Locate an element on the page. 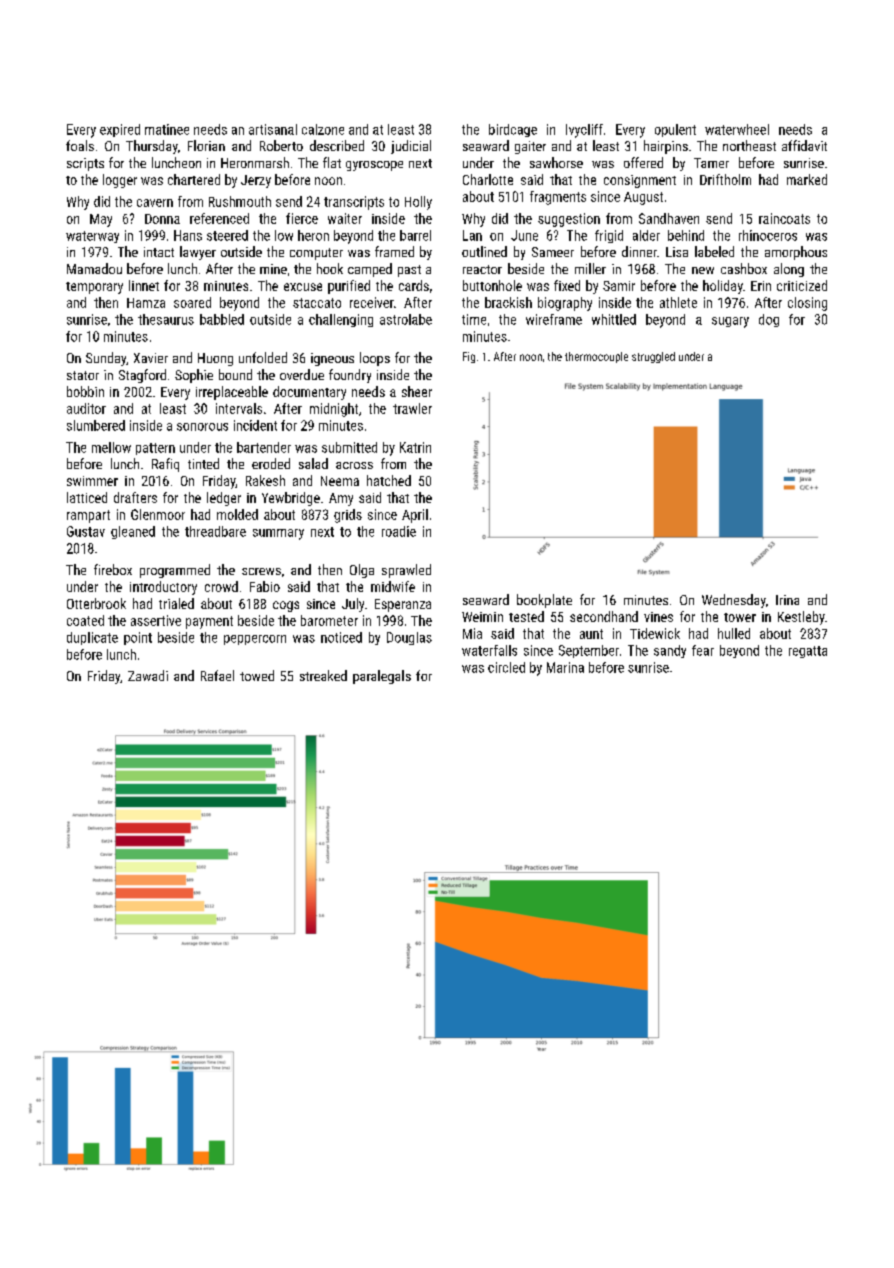  judicial is located at coordinates (411, 147).
